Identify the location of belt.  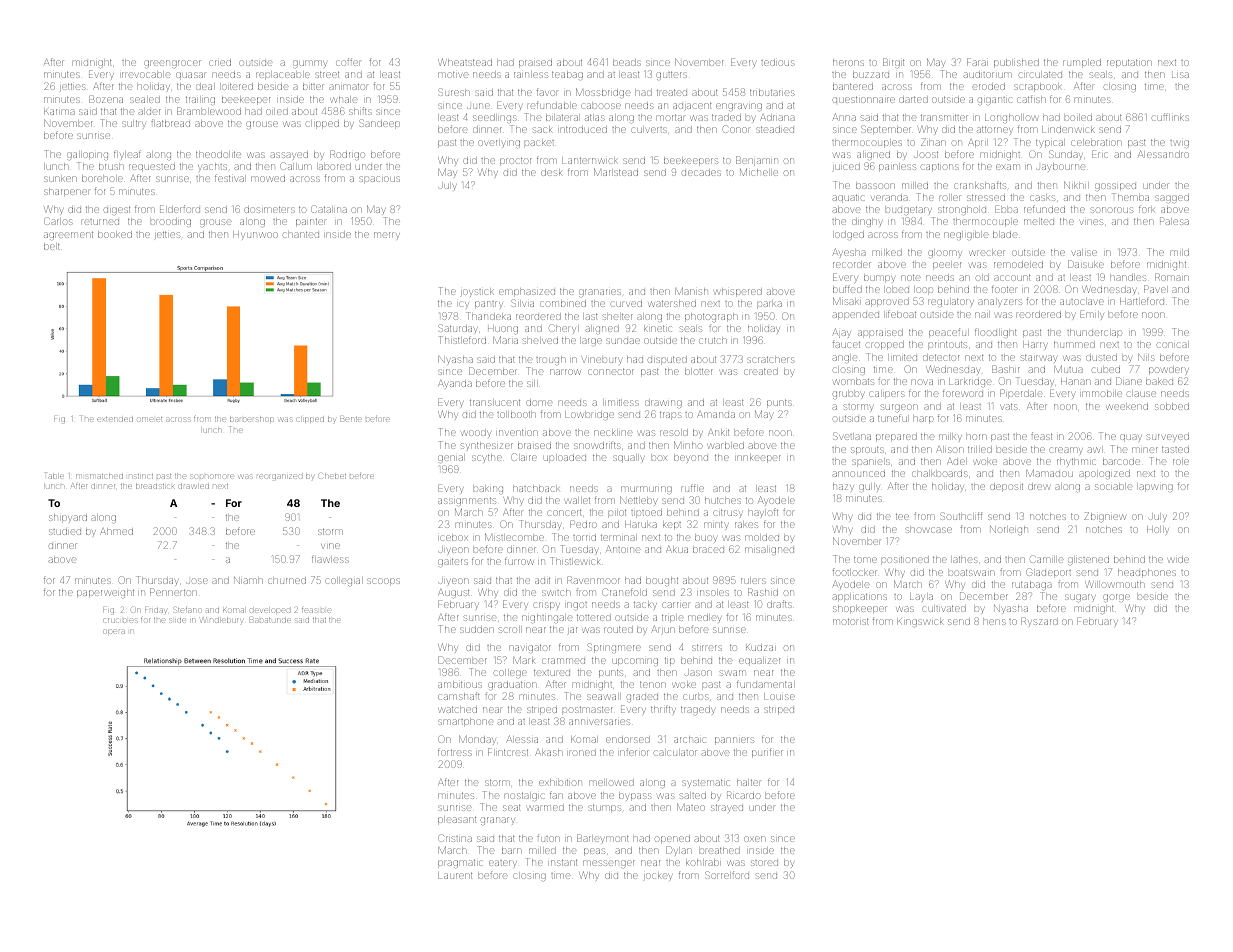
(51, 246).
